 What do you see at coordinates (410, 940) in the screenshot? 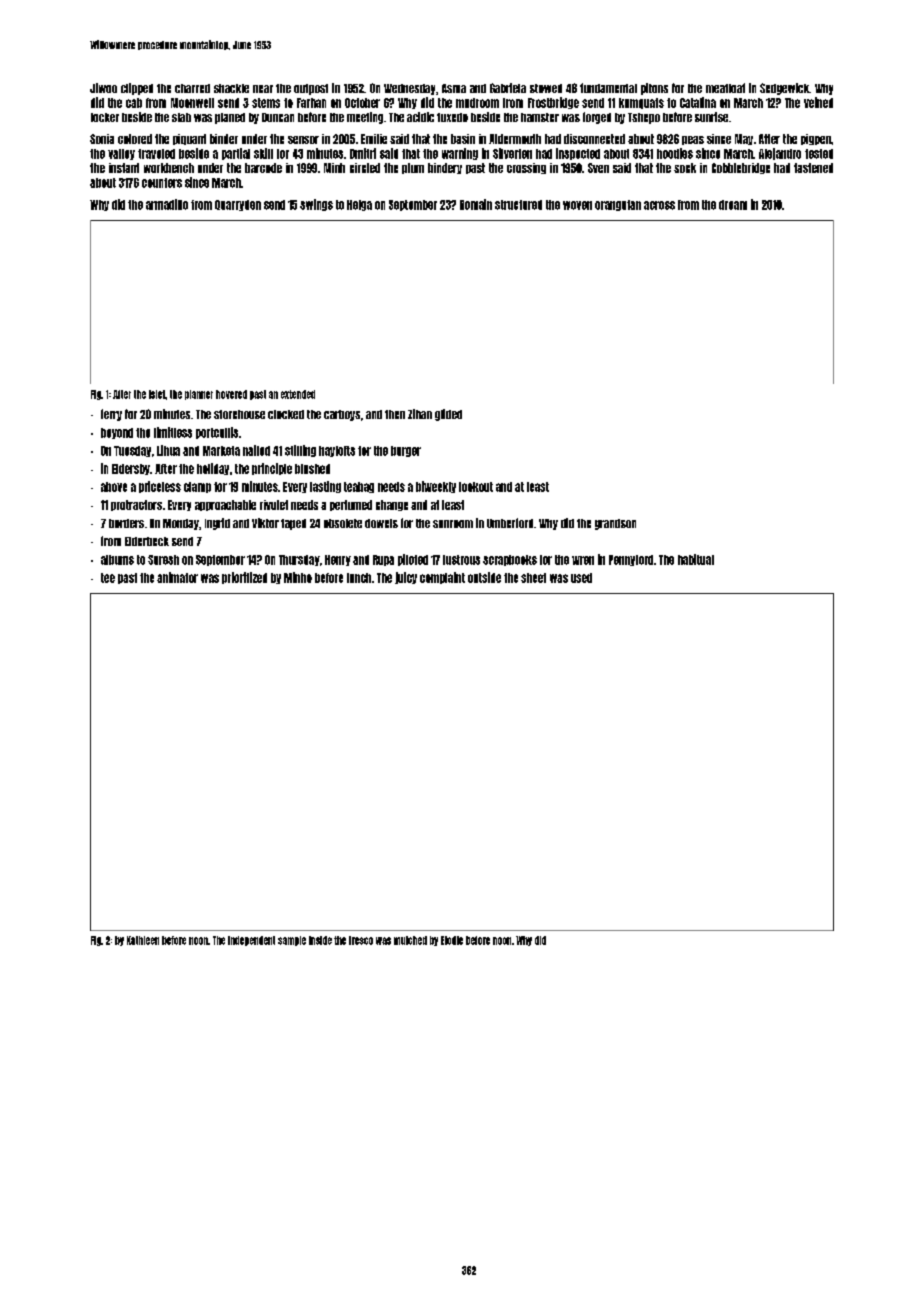
I see `mulched` at bounding box center [410, 940].
